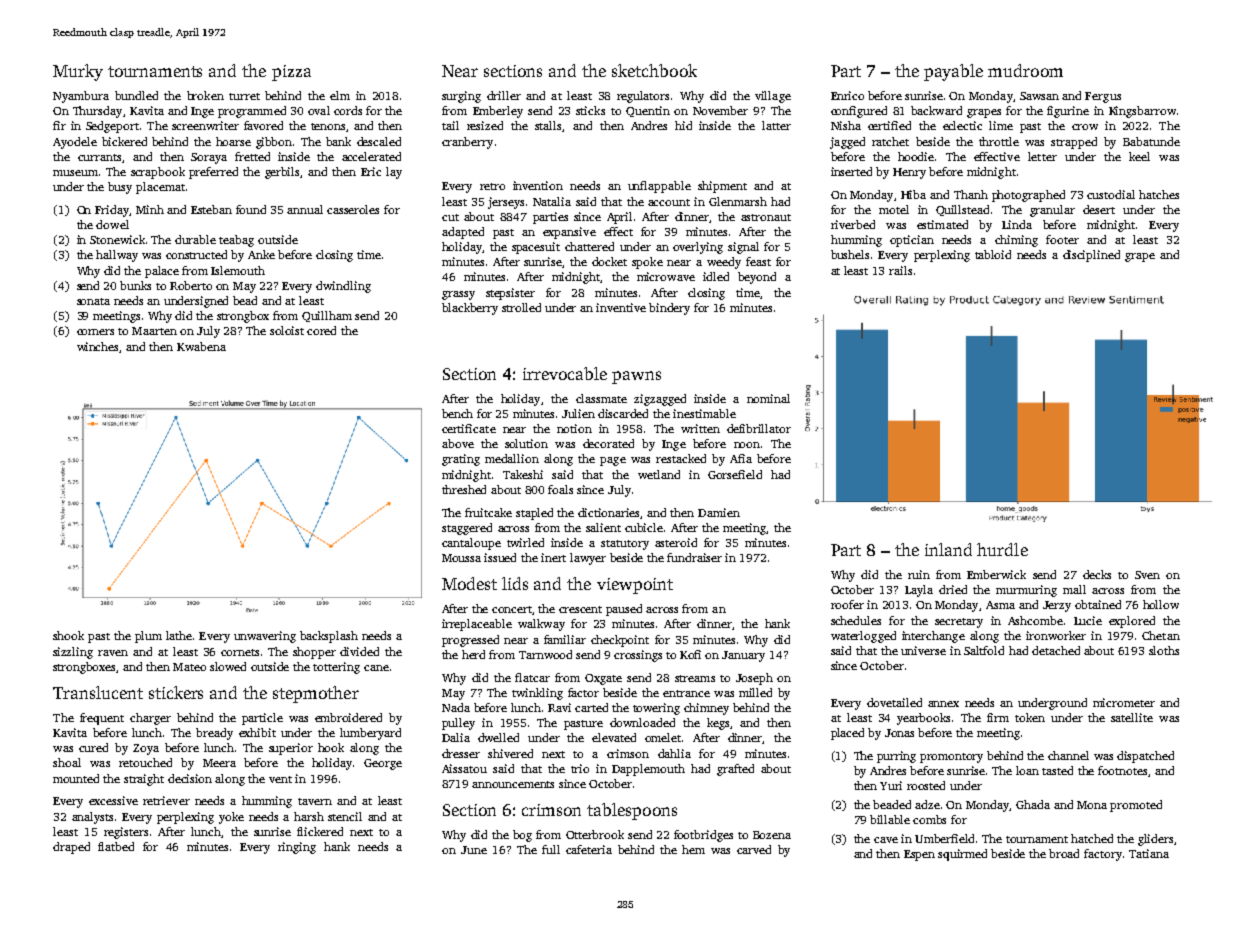 The width and height of the screenshot is (1233, 952). I want to click on hurdle, so click(1002, 549).
